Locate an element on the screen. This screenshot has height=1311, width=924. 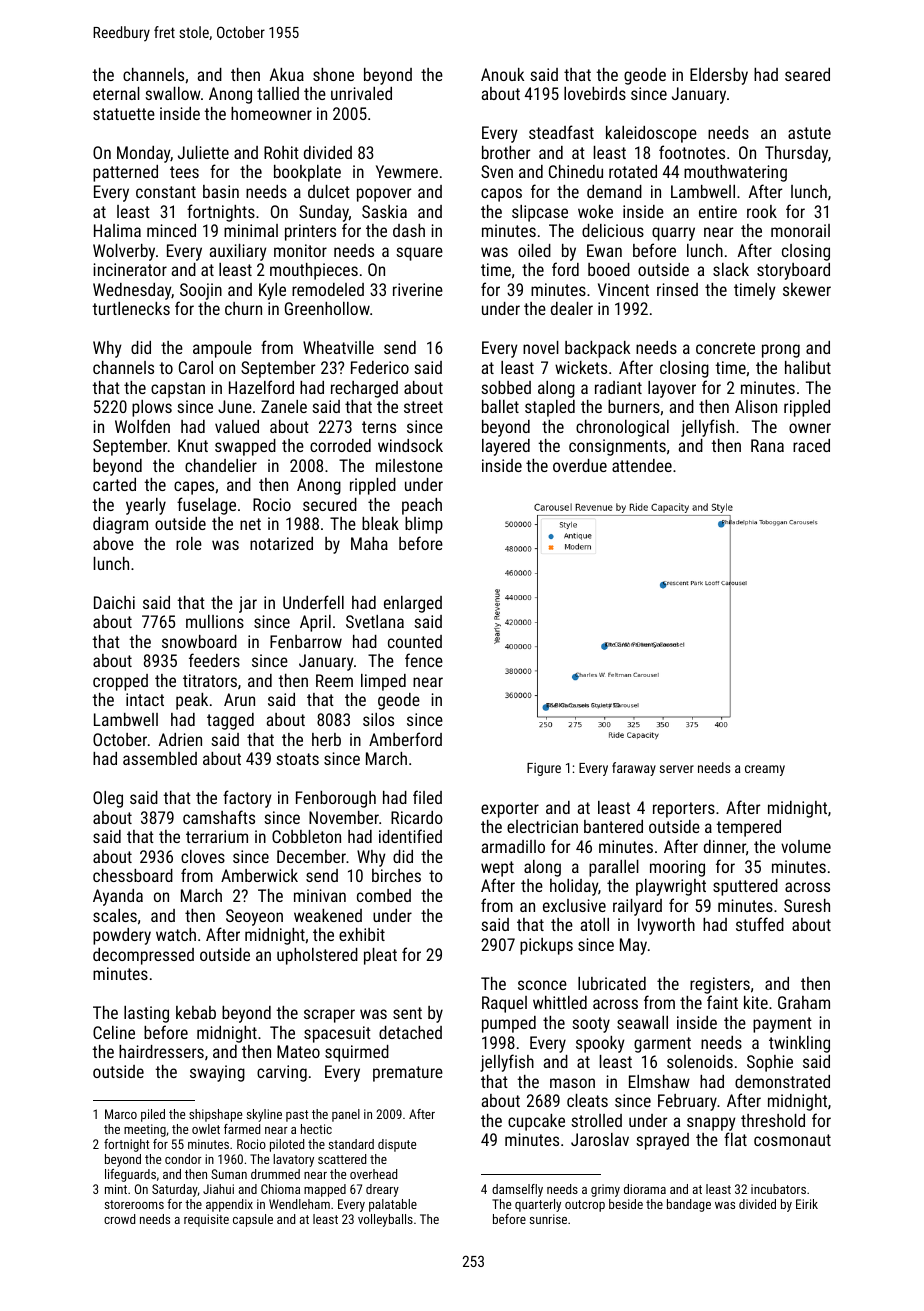
fence is located at coordinates (424, 660).
